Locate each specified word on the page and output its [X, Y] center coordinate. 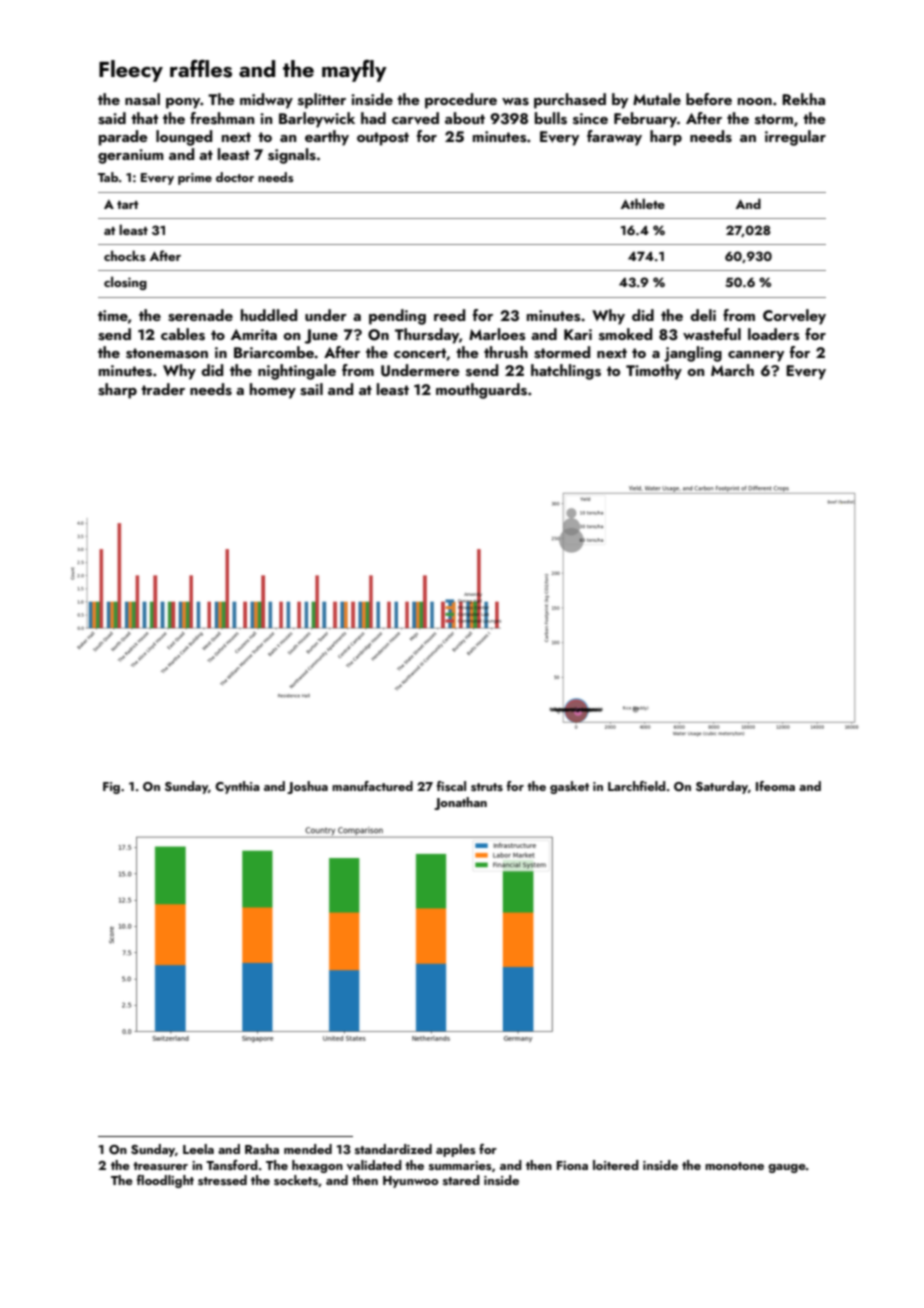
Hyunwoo [410, 1182]
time [113, 315]
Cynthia [237, 787]
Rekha [803, 99]
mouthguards [481, 391]
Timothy [654, 372]
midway [266, 101]
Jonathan [460, 803]
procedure [461, 101]
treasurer [160, 1166]
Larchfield [636, 786]
